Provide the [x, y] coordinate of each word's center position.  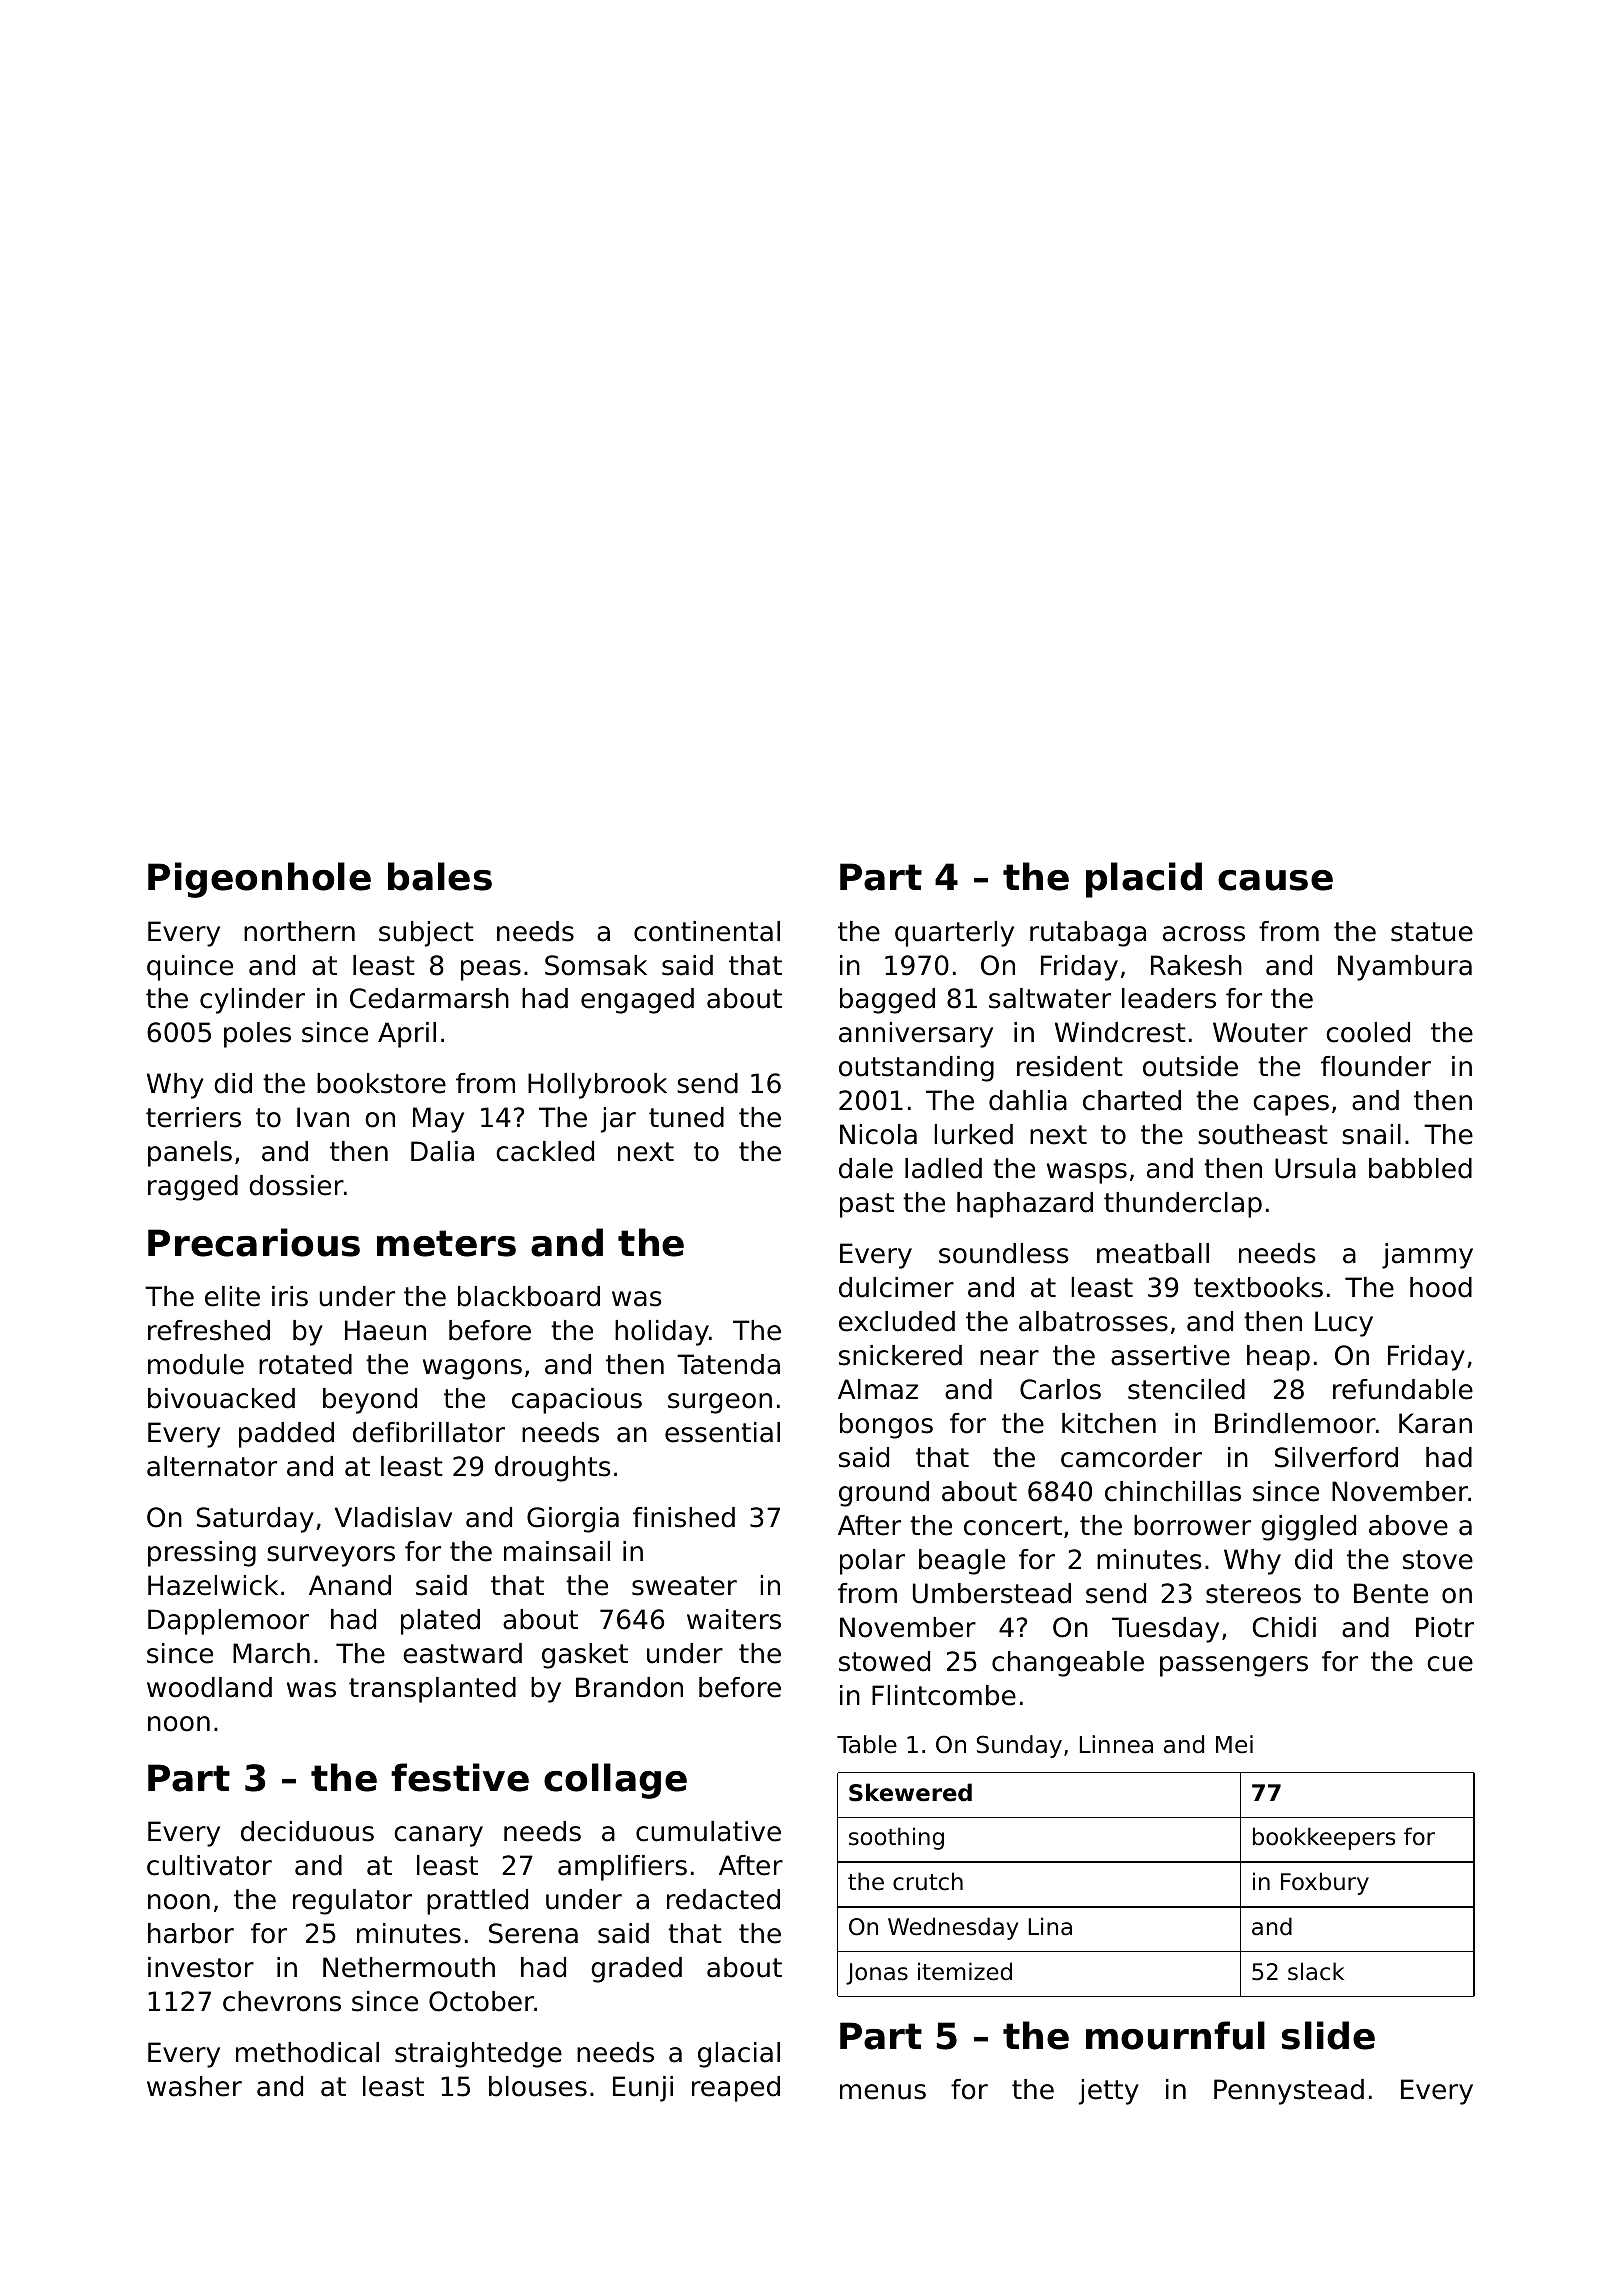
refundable [1403, 1389]
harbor [191, 1933]
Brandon [629, 1687]
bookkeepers [1324, 1838]
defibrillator [429, 1432]
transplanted [432, 1690]
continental [707, 931]
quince [190, 968]
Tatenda [728, 1364]
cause [1275, 880]
